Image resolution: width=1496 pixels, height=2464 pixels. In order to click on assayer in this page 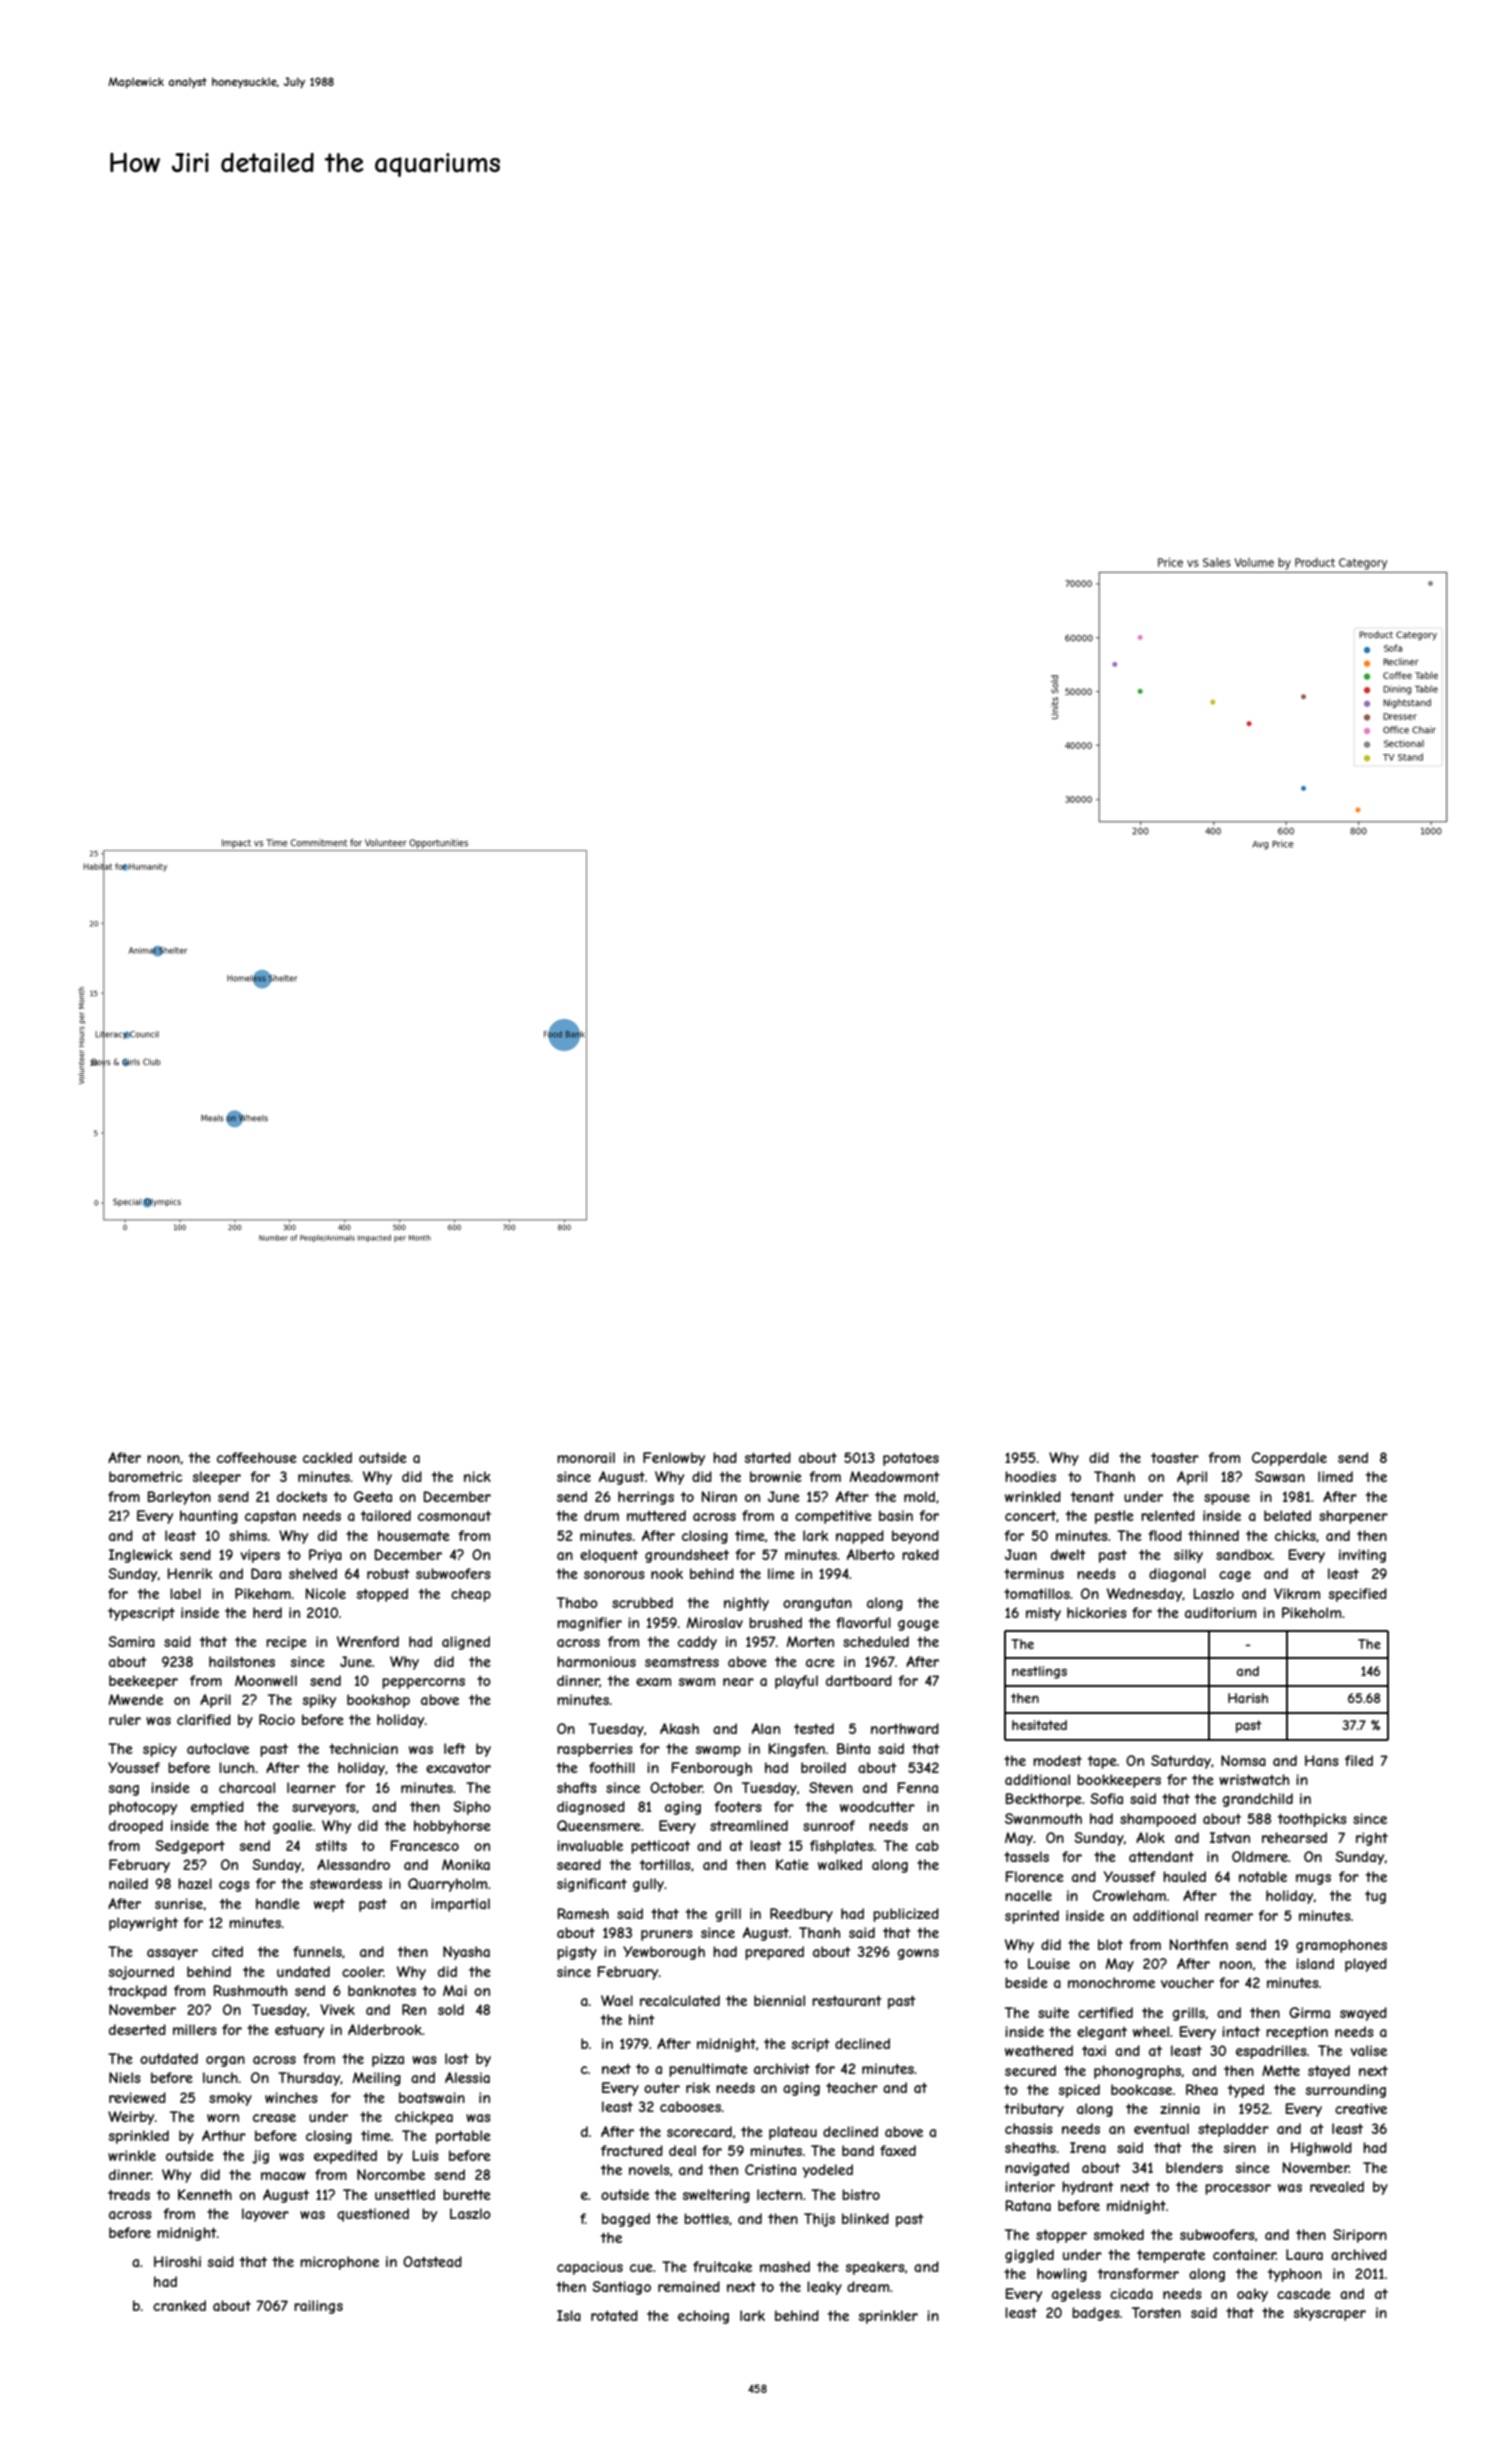, I will do `click(172, 1954)`.
